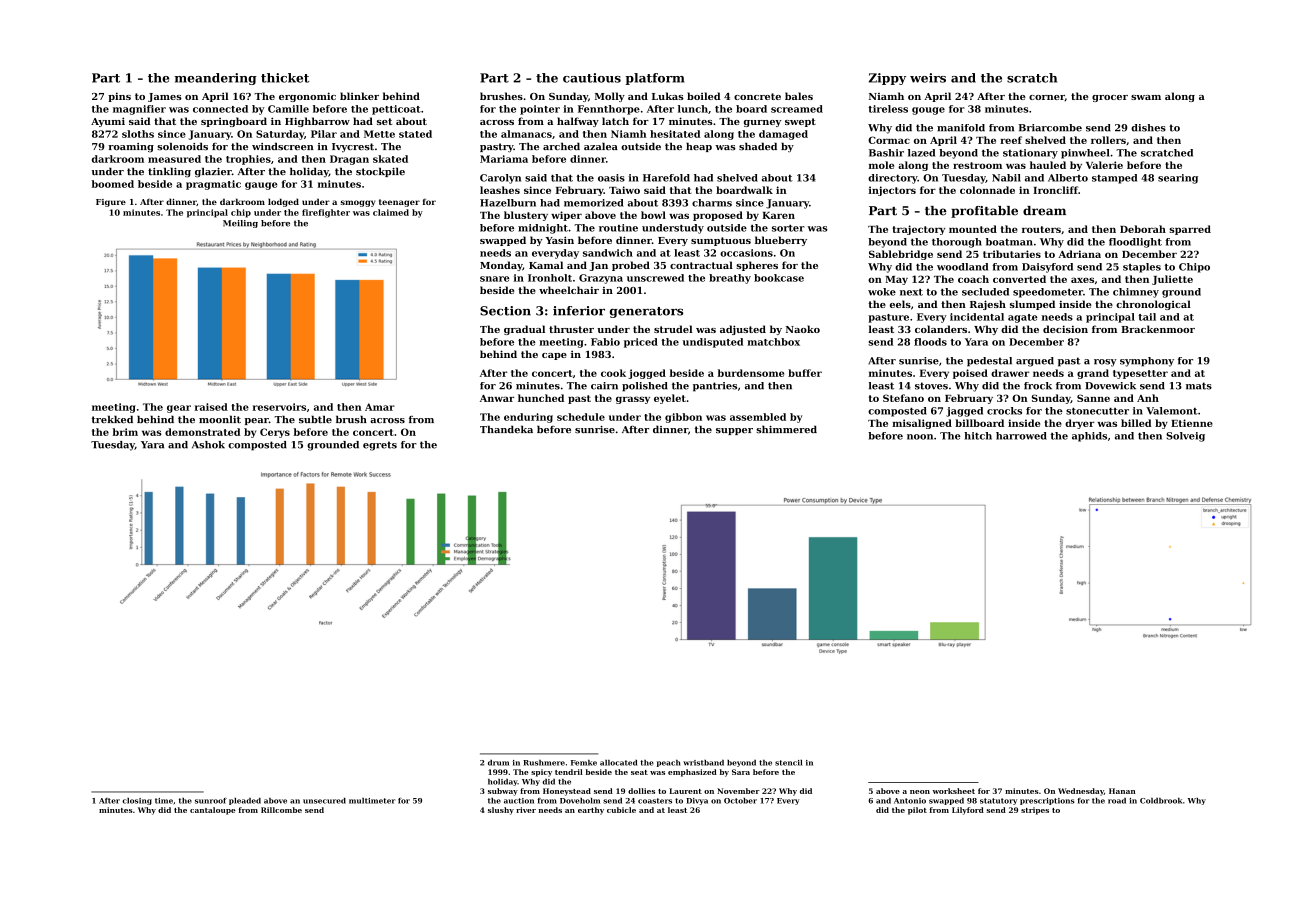 Image resolution: width=1308 pixels, height=924 pixels. Describe the element at coordinates (504, 159) in the screenshot. I see `Mariama` at that location.
